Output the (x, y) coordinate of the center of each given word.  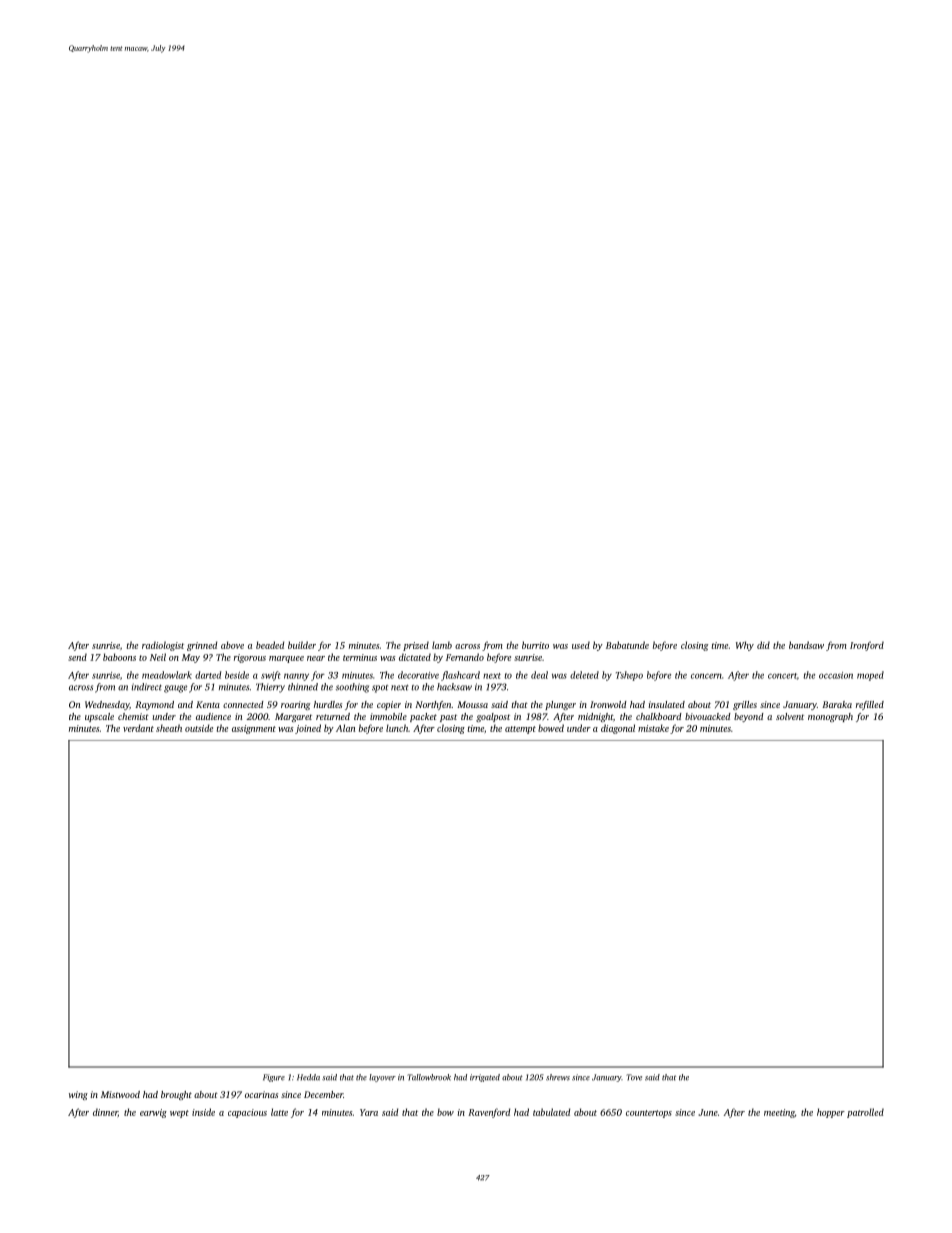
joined (308, 729)
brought (176, 1095)
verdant (138, 728)
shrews (558, 1077)
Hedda (308, 1077)
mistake (653, 728)
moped (870, 676)
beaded (270, 645)
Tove (634, 1077)
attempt (520, 730)
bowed (551, 728)
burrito (535, 645)
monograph (830, 717)
